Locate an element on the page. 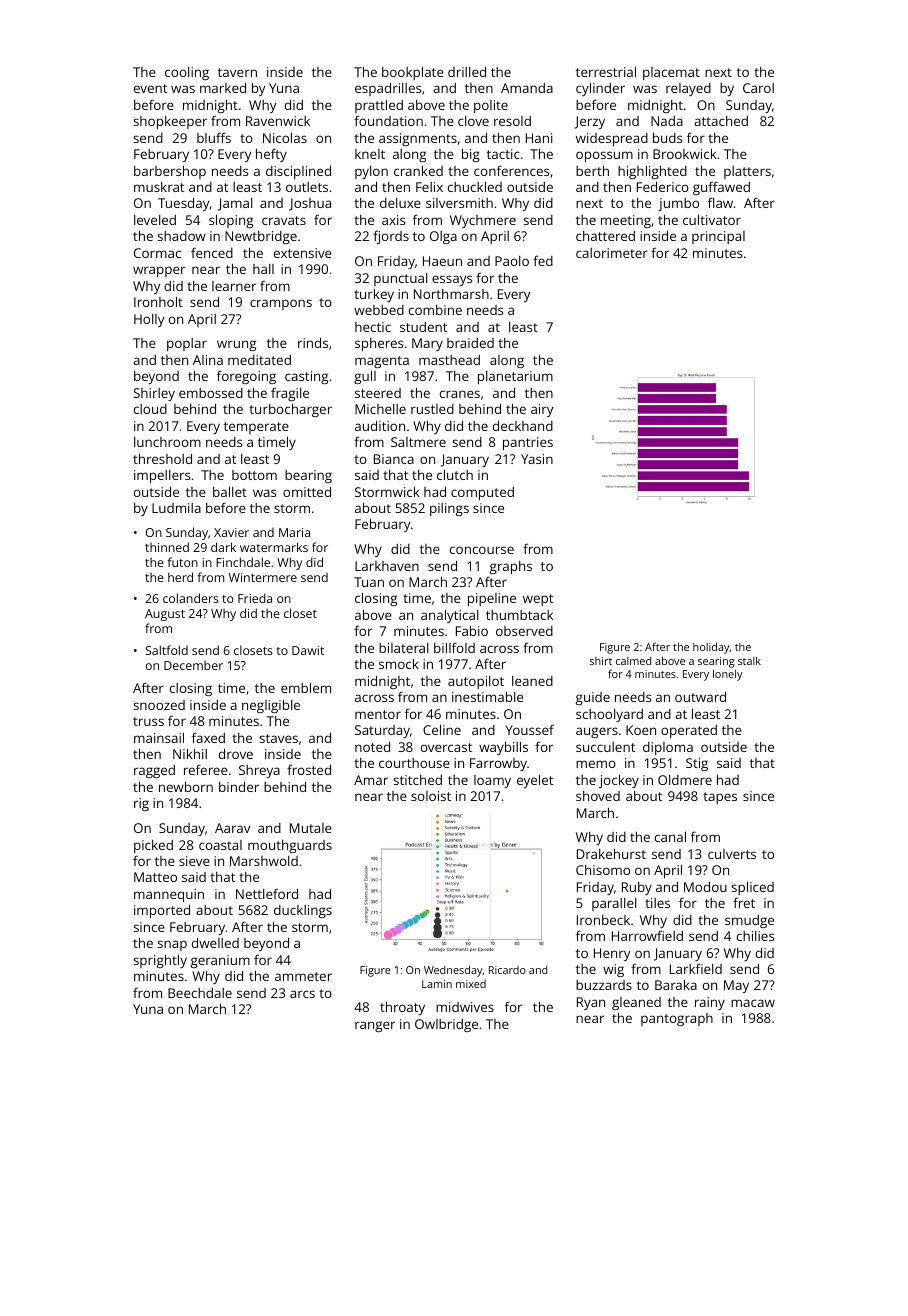 The height and width of the document is (1316, 908). principal is located at coordinates (718, 237).
